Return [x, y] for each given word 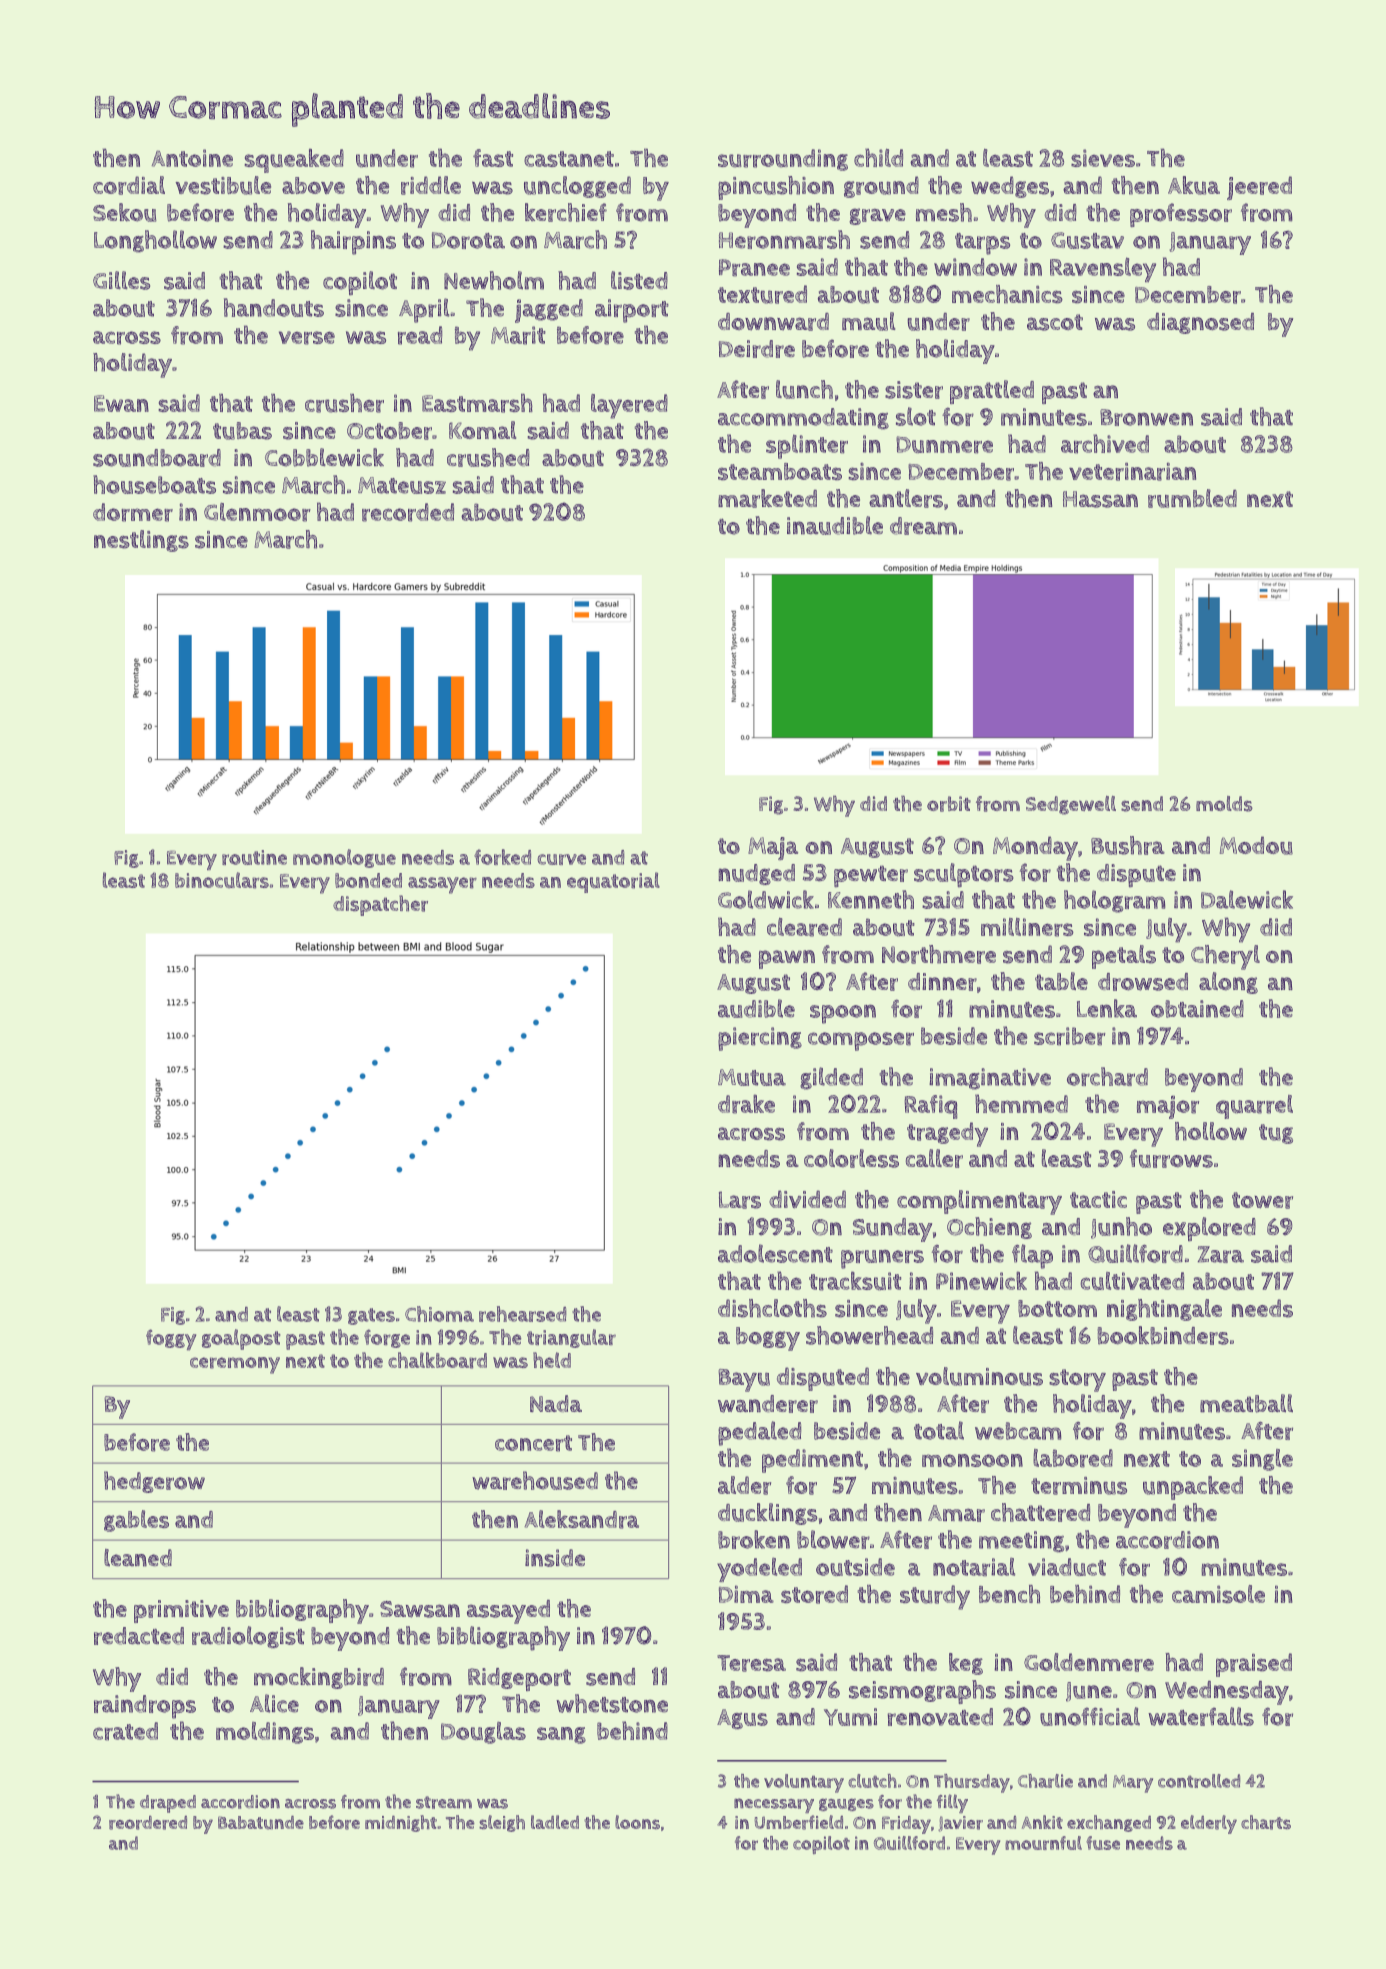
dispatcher [380, 905]
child [878, 157]
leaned [138, 1558]
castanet [569, 159]
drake [746, 1104]
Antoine [192, 158]
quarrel [1254, 1107]
